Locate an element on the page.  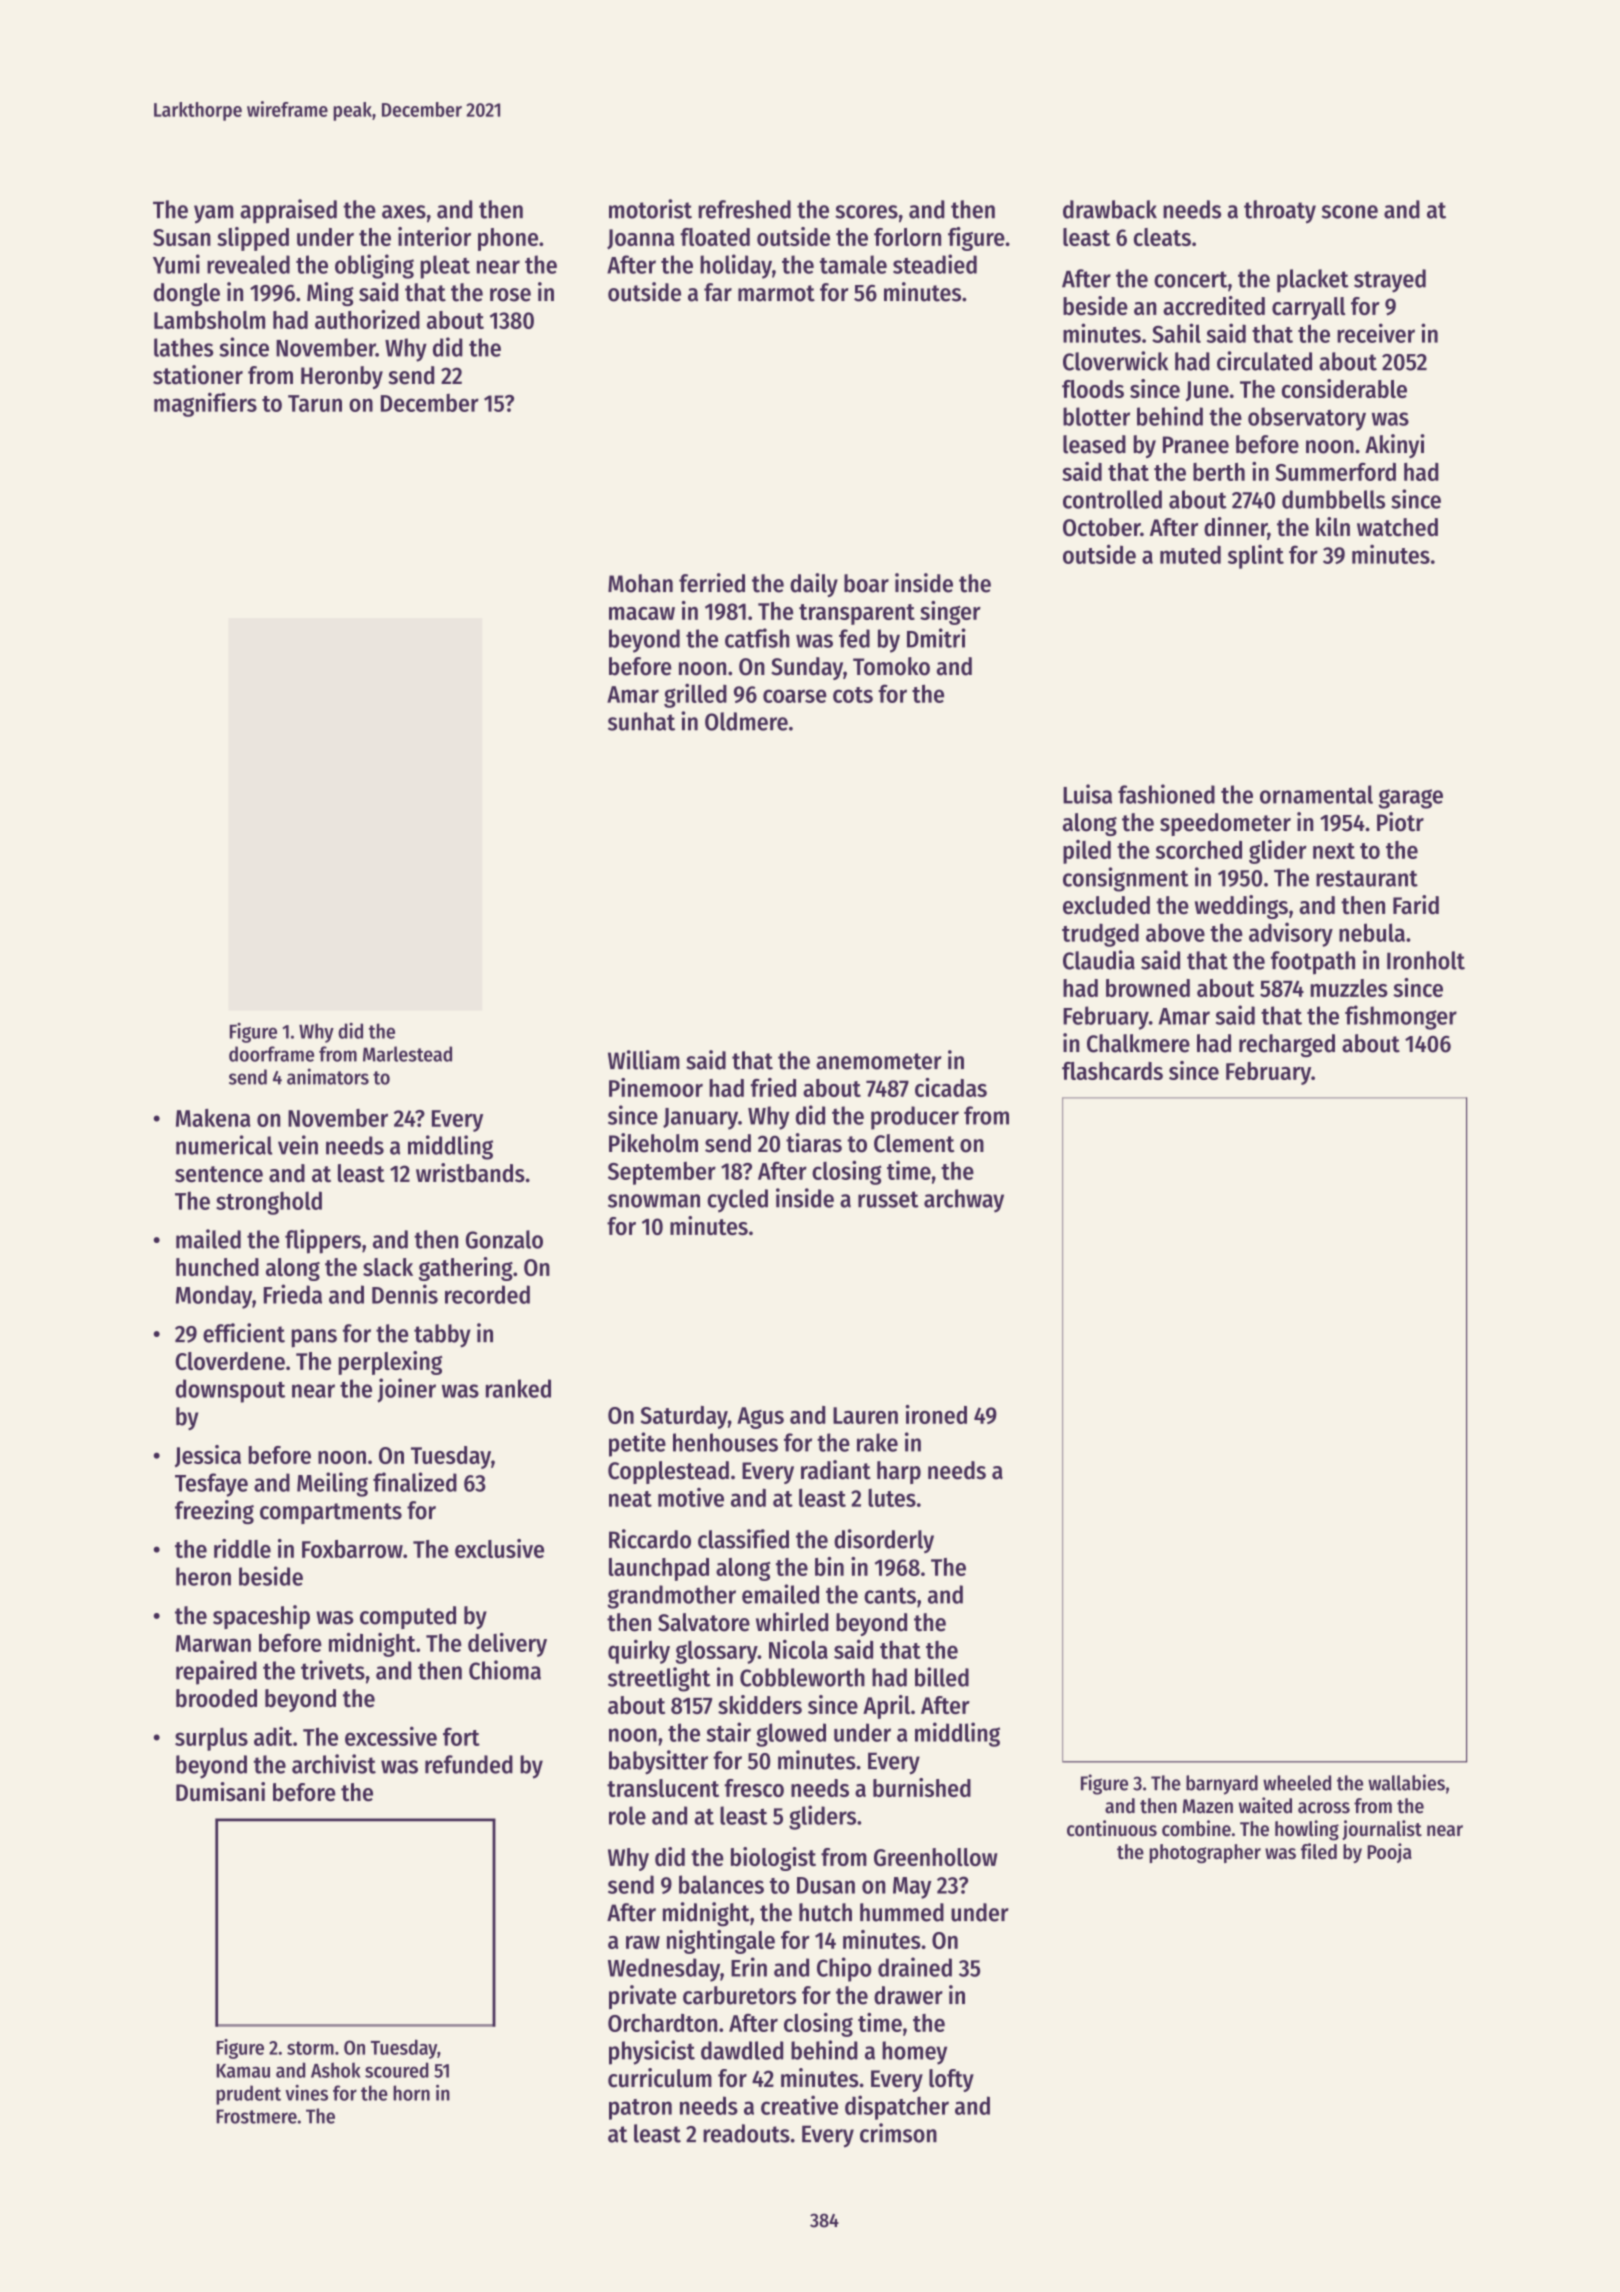
vines is located at coordinates (306, 2093).
